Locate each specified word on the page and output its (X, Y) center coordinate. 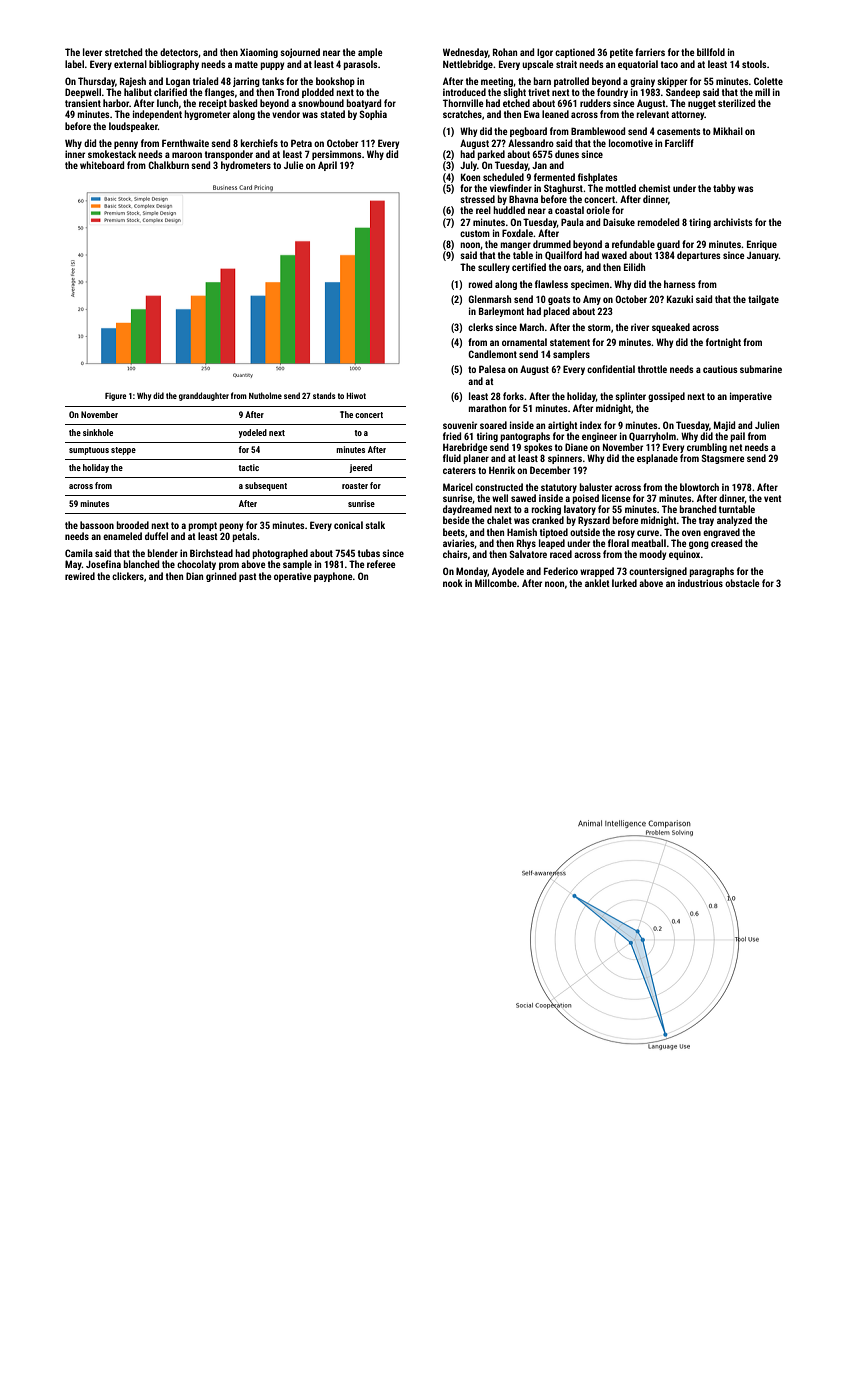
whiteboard (102, 165)
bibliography (174, 65)
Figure (116, 397)
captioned (575, 53)
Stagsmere (722, 459)
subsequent (266, 486)
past (248, 577)
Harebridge (465, 448)
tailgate (763, 300)
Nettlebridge (468, 65)
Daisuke (619, 222)
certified (529, 267)
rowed (480, 284)
